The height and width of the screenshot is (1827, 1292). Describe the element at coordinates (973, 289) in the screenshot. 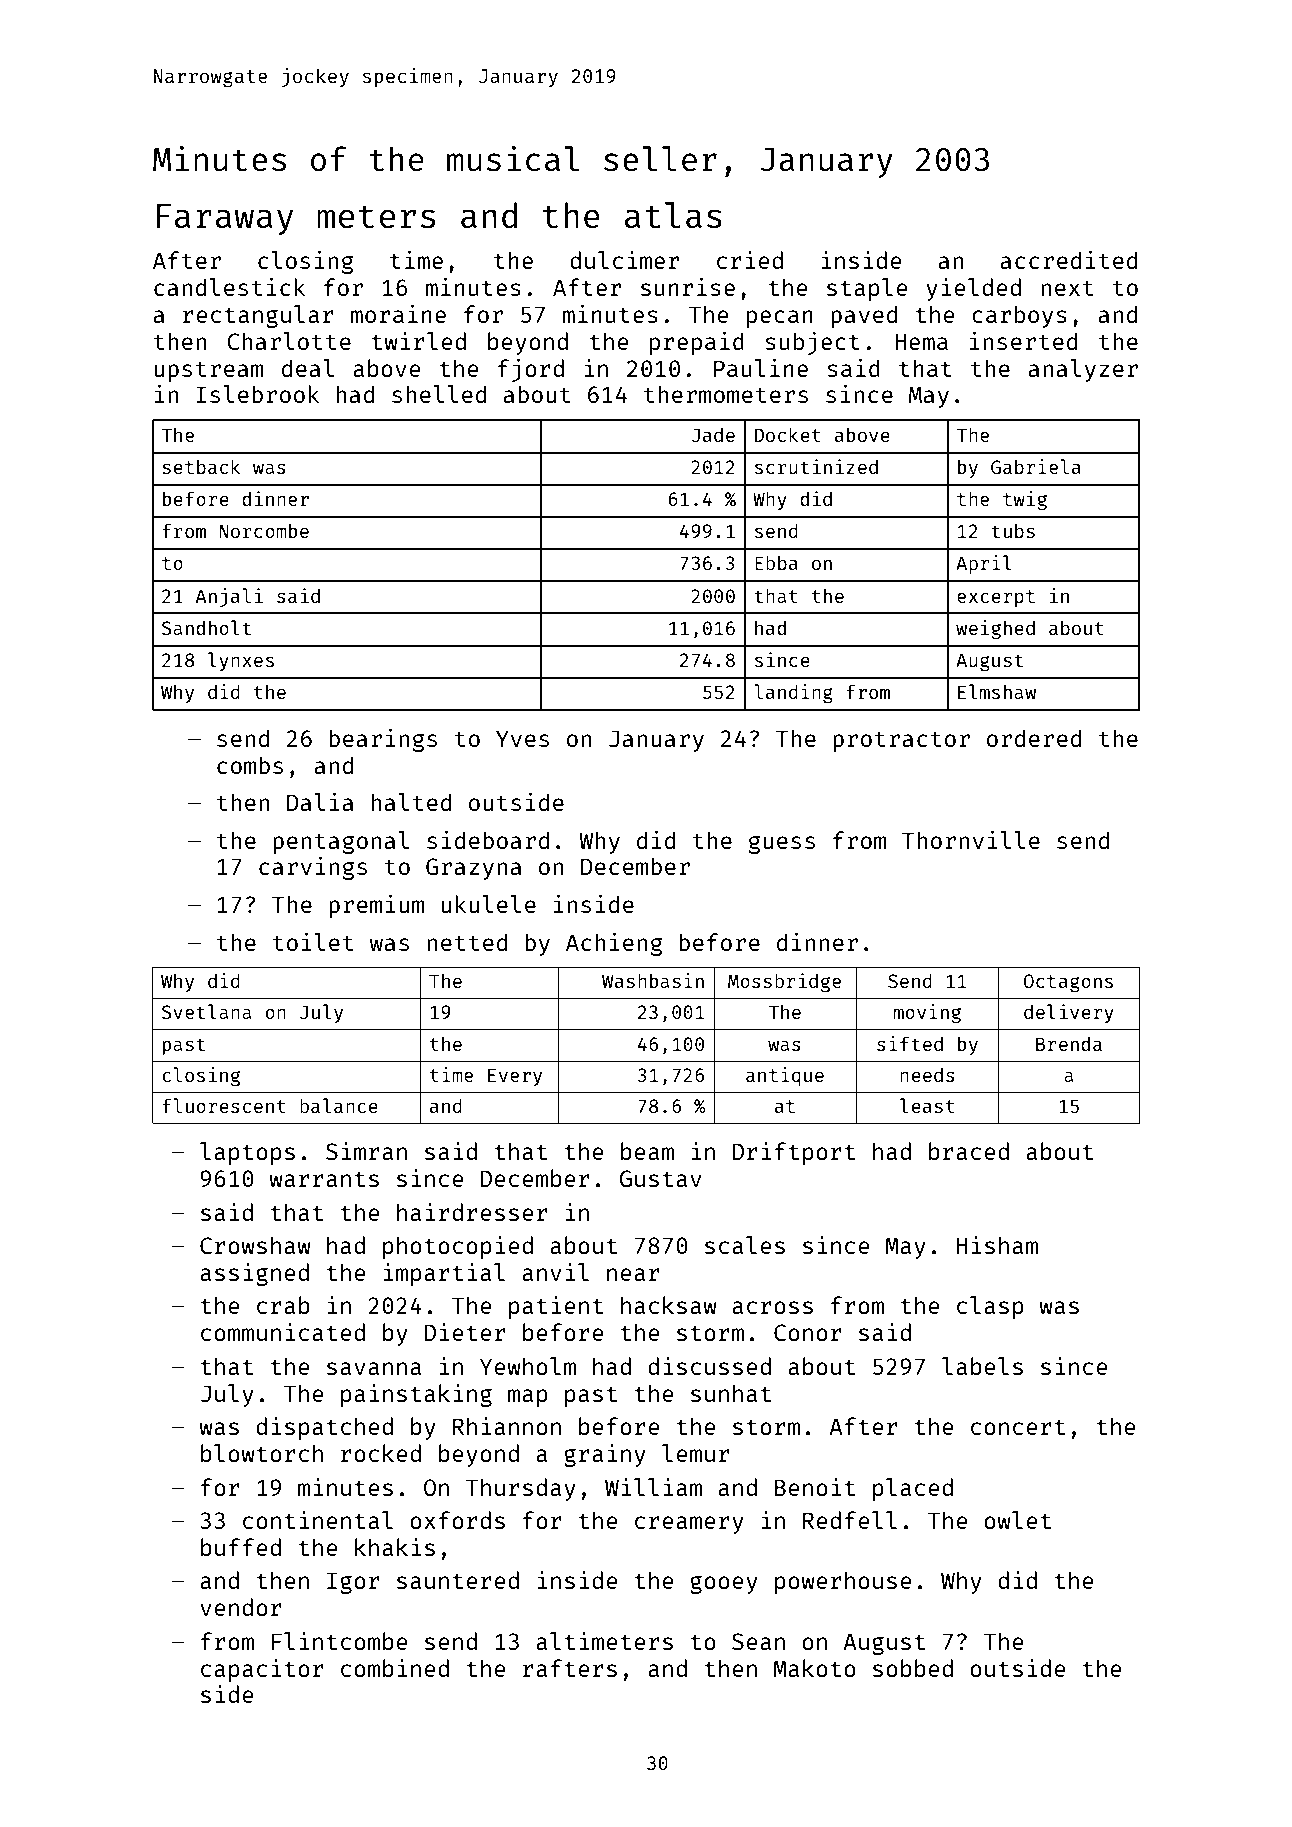

I see `yielded` at that location.
